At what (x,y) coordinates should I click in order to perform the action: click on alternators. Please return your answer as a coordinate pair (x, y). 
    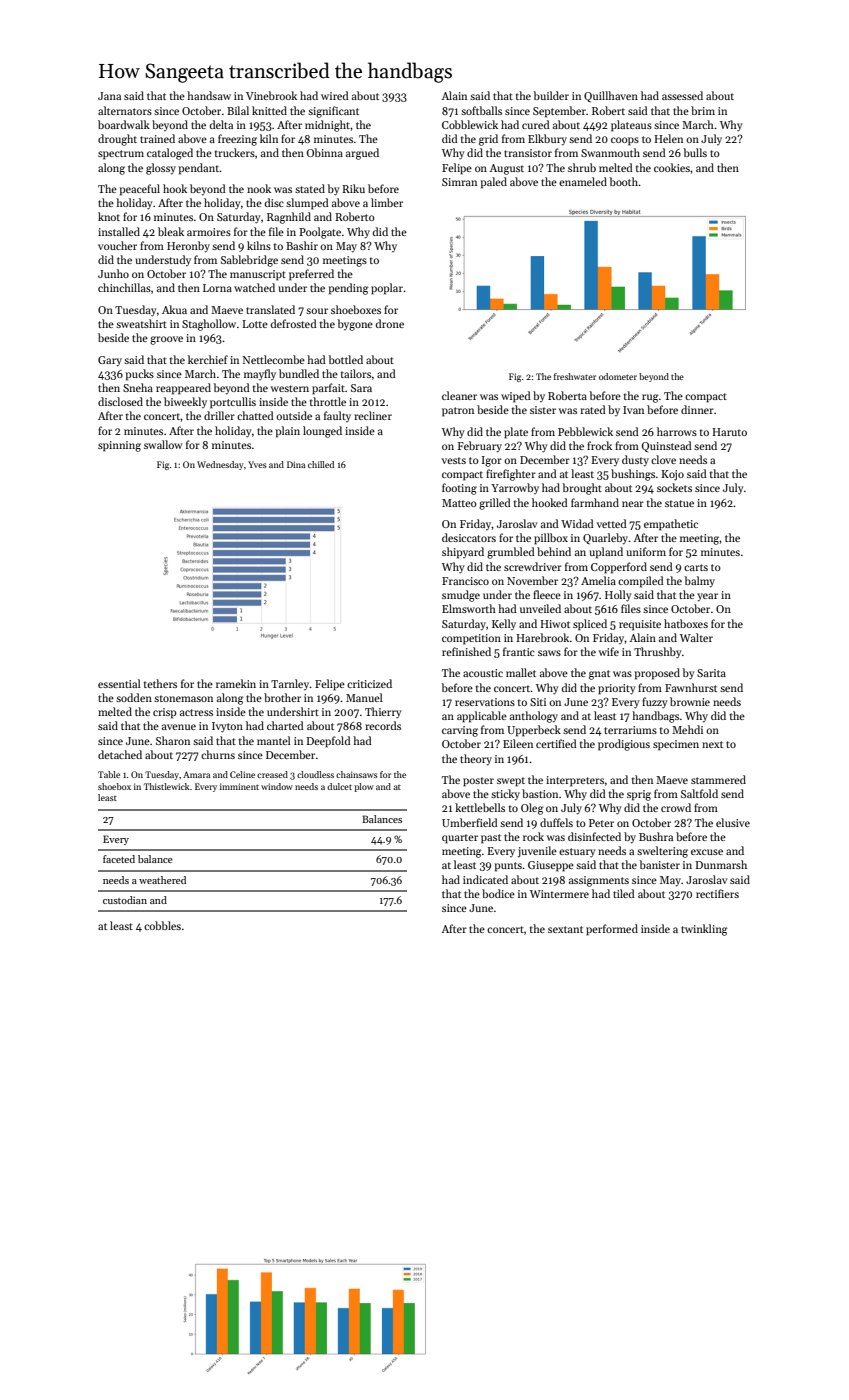
    Looking at the image, I should click on (125, 110).
